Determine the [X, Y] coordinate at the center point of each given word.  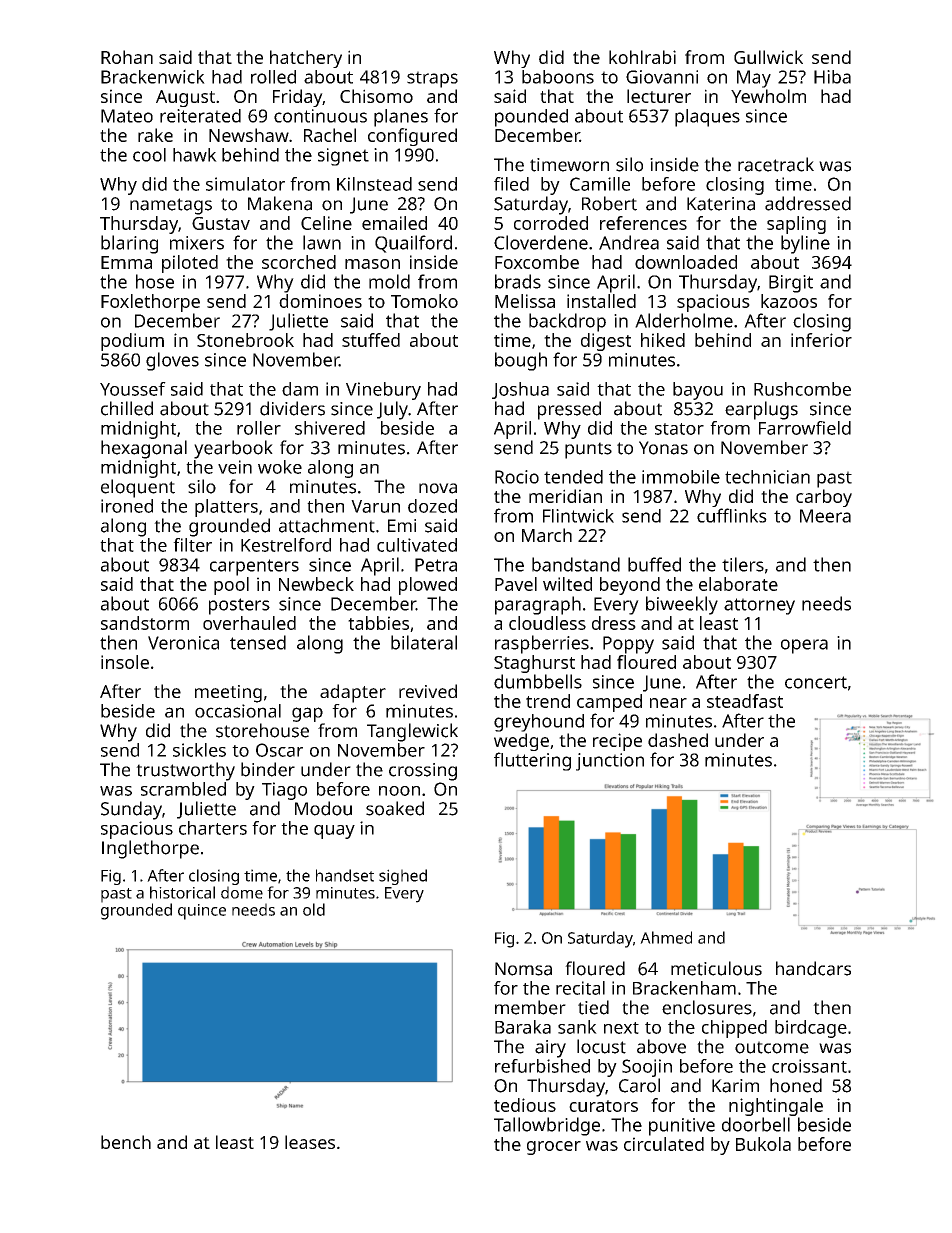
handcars [813, 968]
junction [610, 762]
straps [432, 79]
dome [242, 892]
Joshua [520, 390]
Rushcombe [802, 389]
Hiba [832, 77]
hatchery [306, 59]
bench [126, 1142]
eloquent [138, 488]
